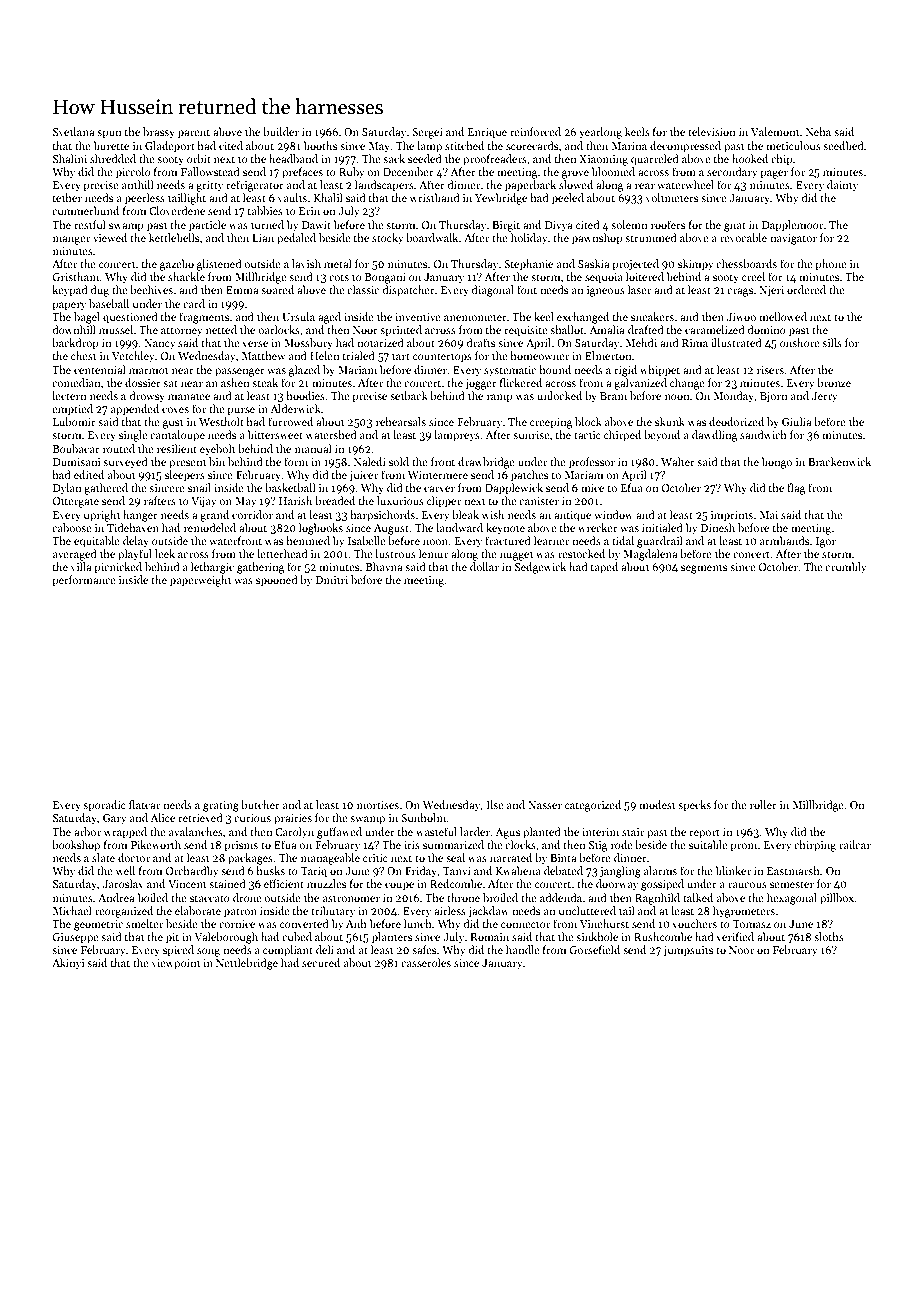  What do you see at coordinates (818, 131) in the screenshot?
I see `Neha` at bounding box center [818, 131].
